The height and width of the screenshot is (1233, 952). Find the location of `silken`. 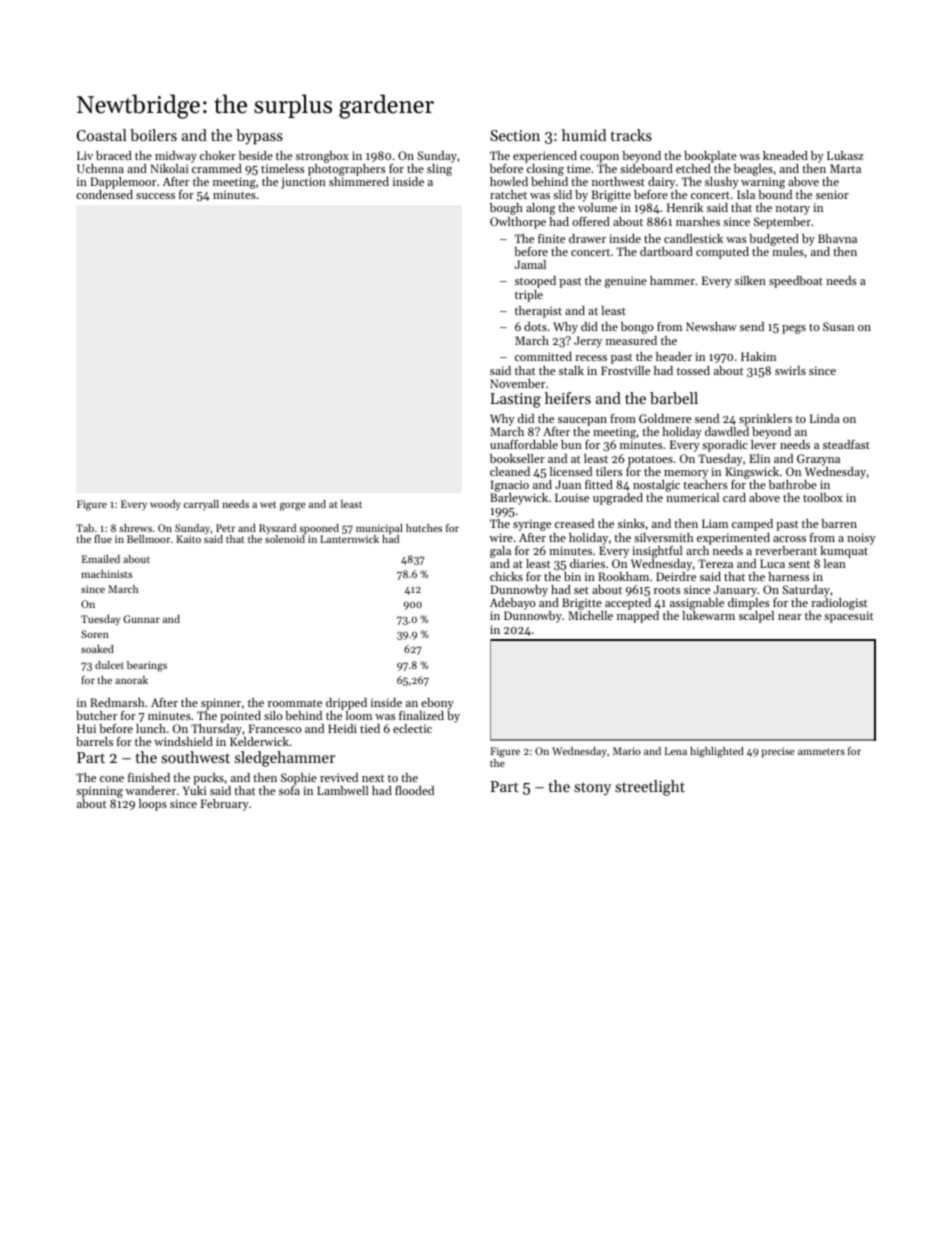

silken is located at coordinates (750, 280).
